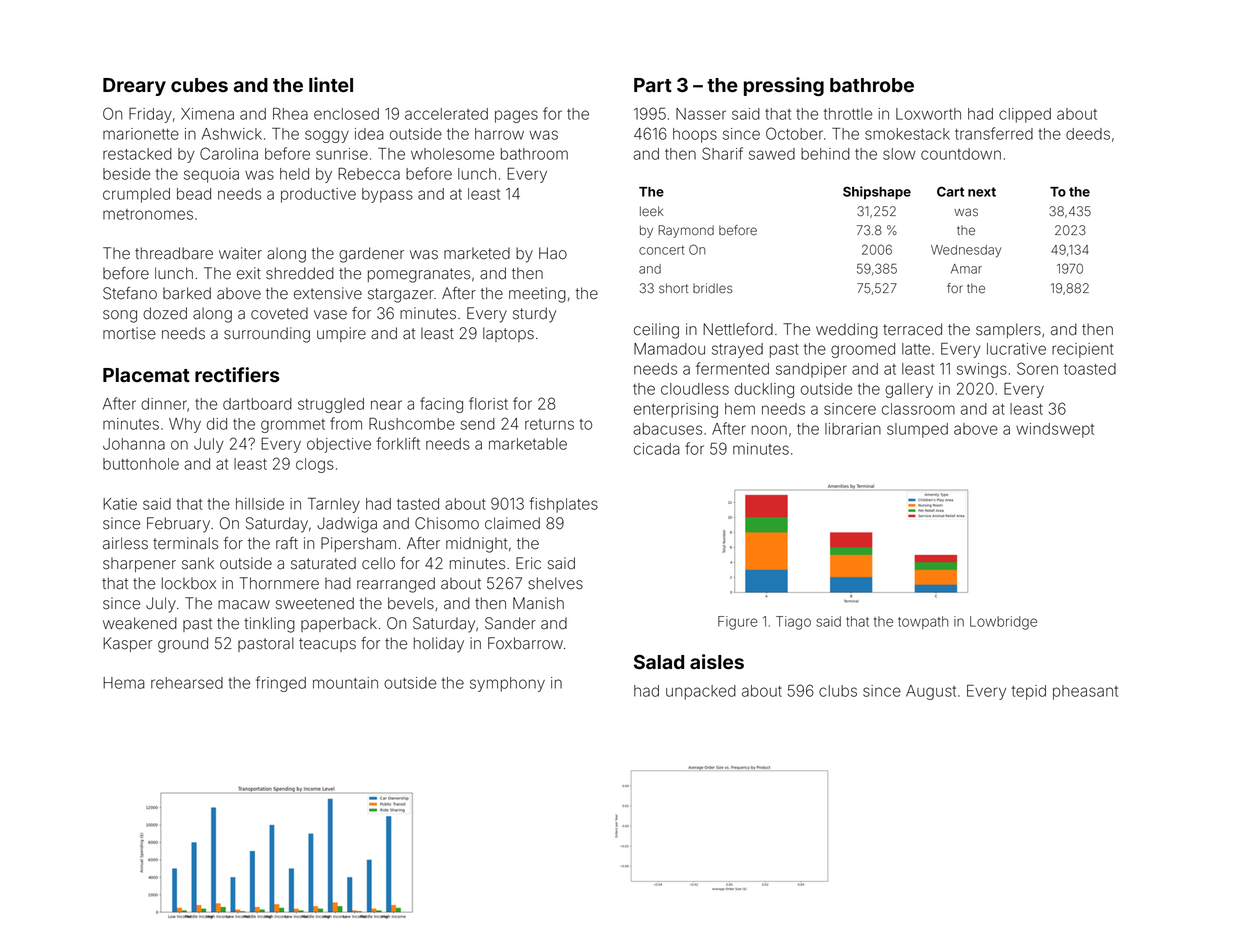 Image resolution: width=1233 pixels, height=952 pixels. I want to click on Lowbridge, so click(1003, 623).
